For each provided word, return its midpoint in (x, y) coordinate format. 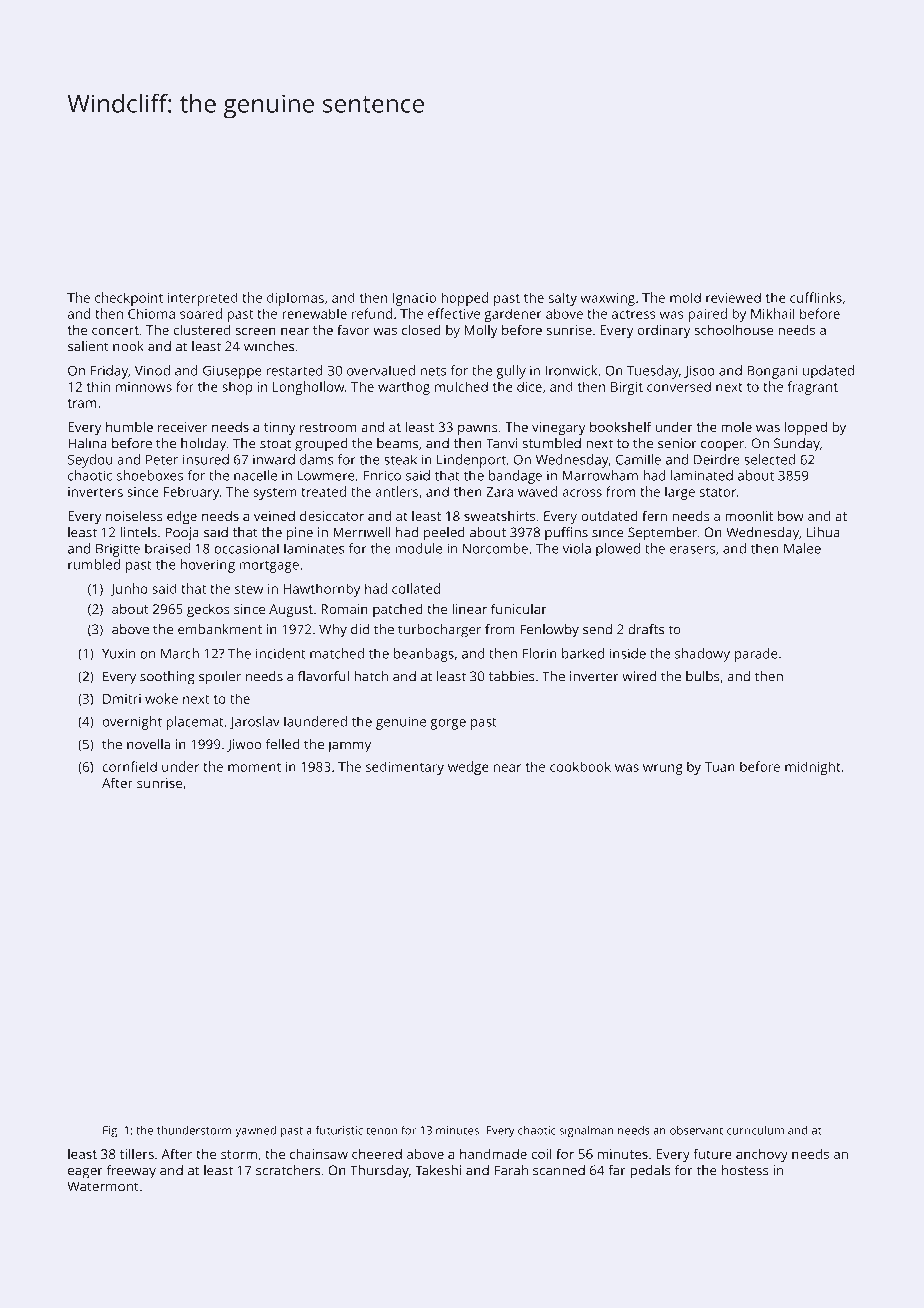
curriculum (755, 1130)
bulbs (703, 676)
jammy (349, 746)
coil (542, 1153)
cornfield (130, 766)
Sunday (797, 445)
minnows (144, 387)
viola (576, 548)
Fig (110, 1131)
